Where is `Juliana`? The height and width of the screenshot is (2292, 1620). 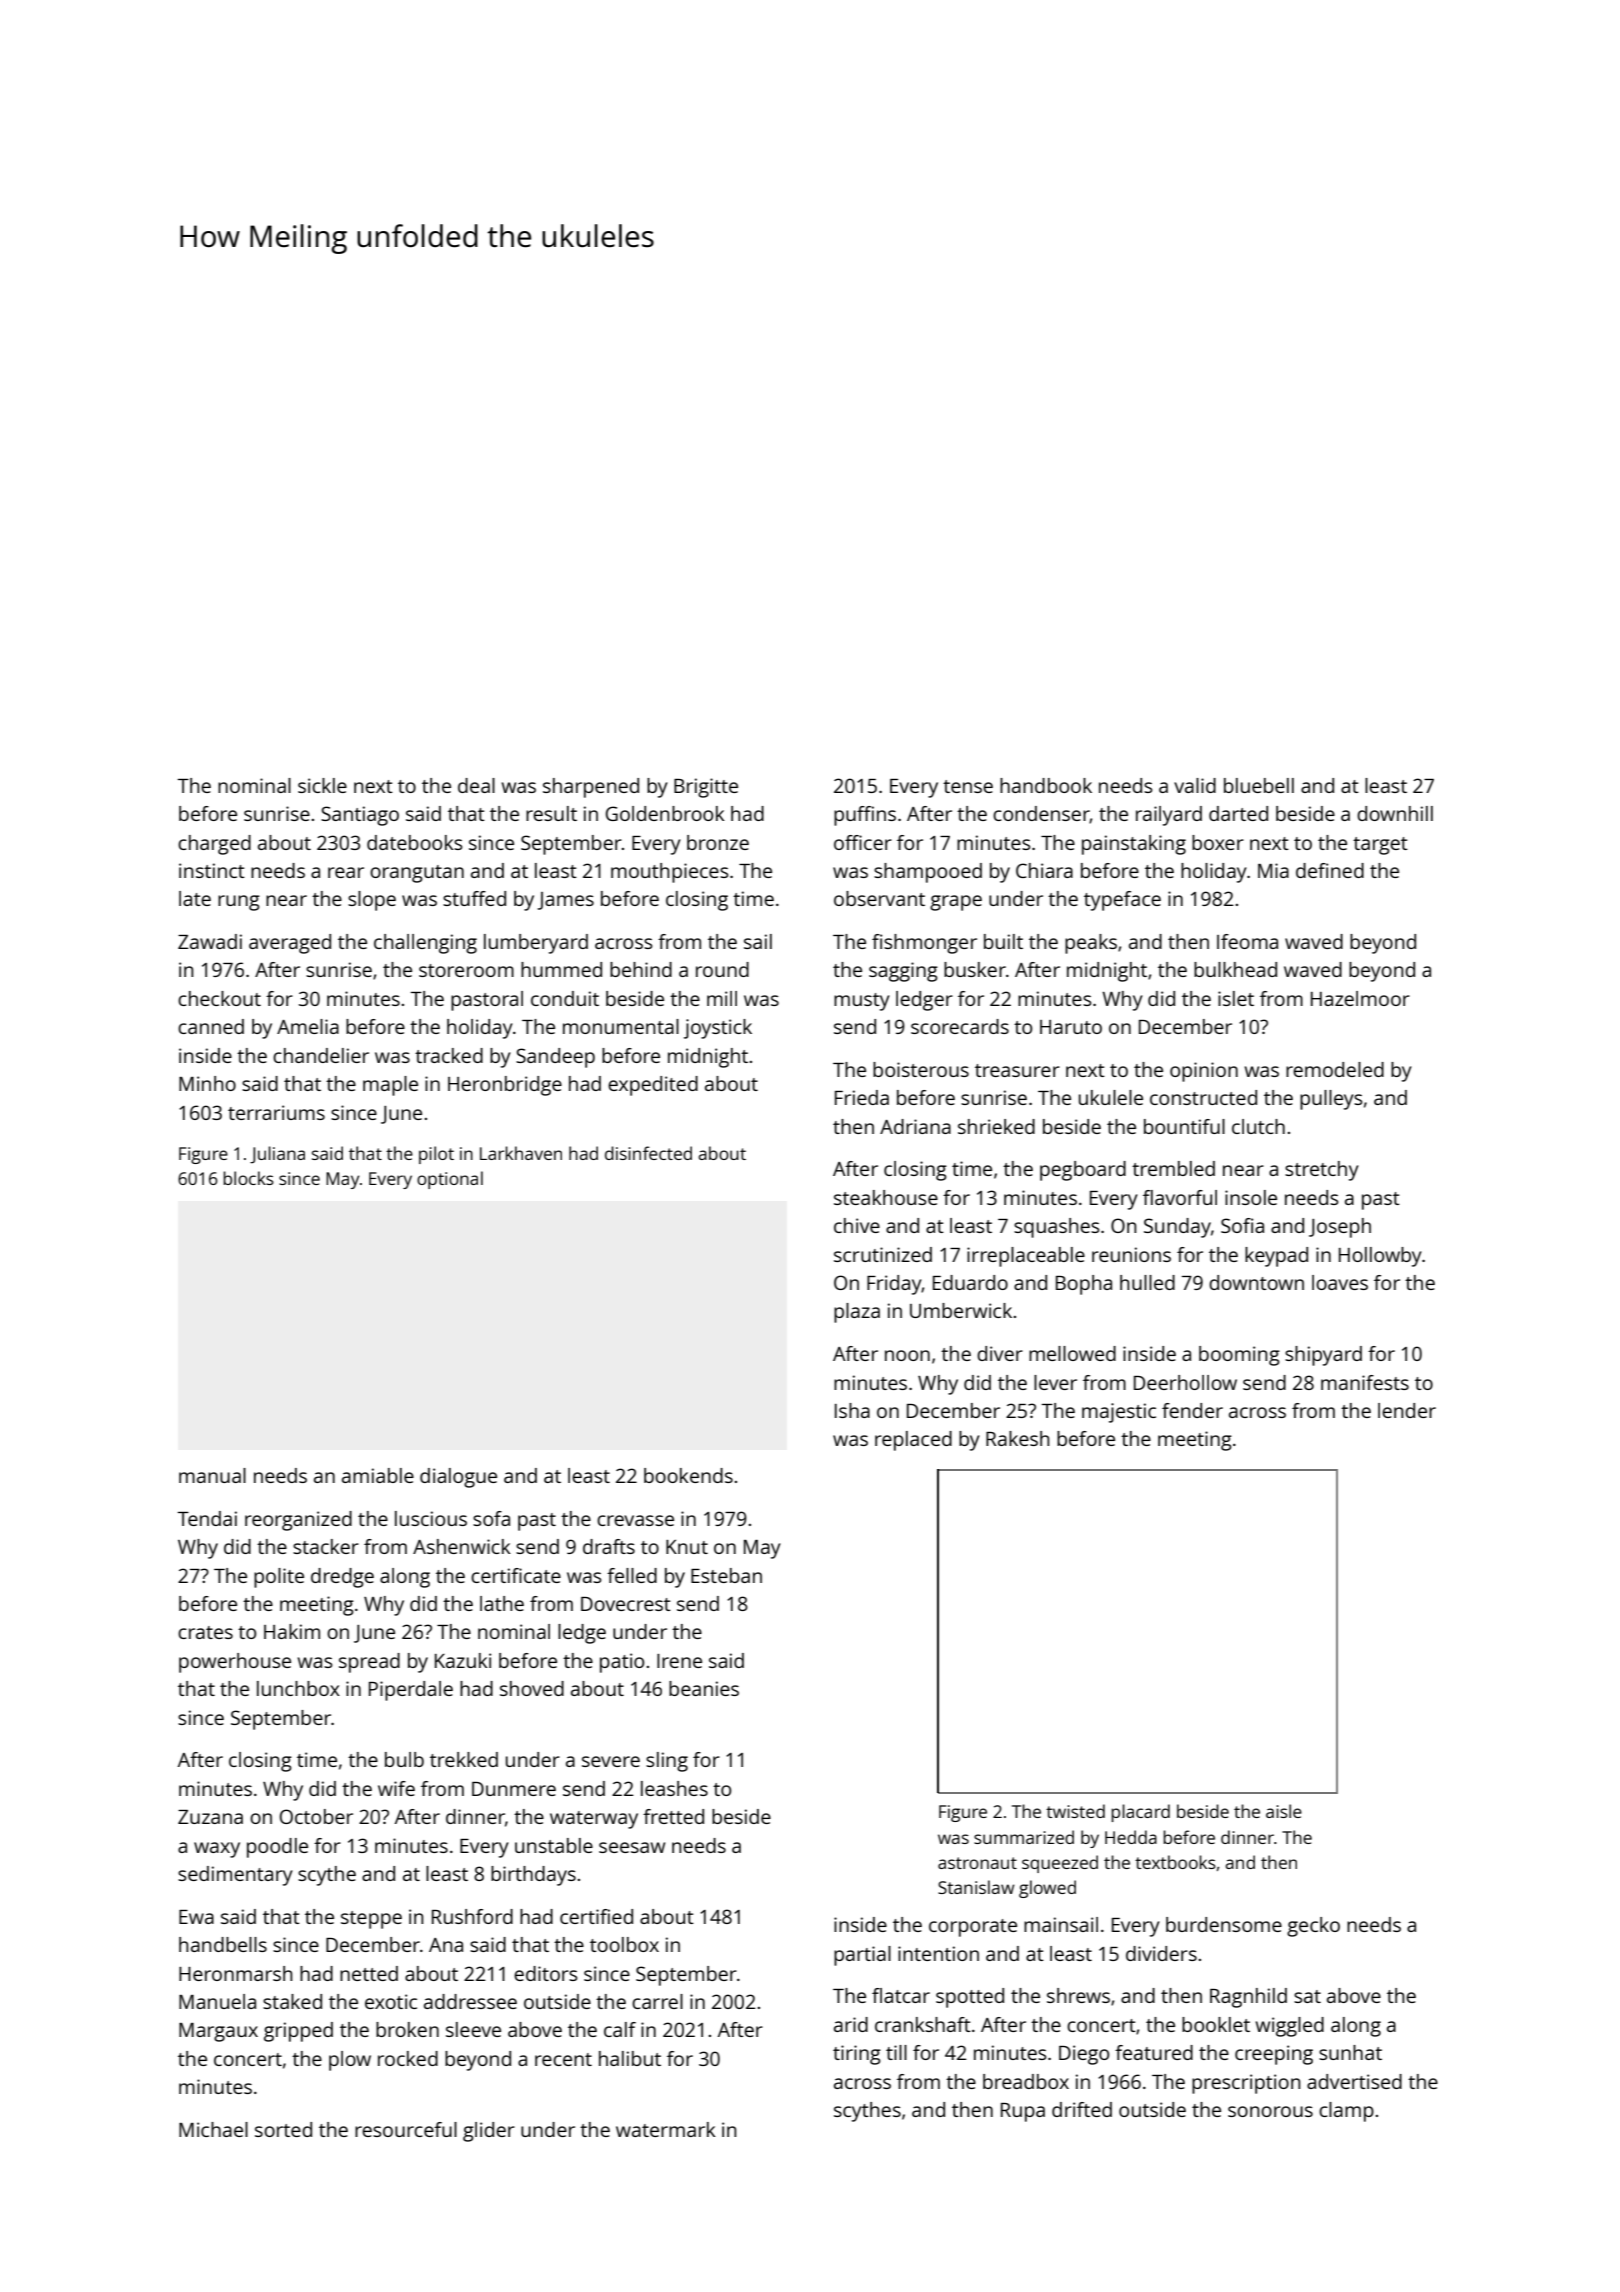 Juliana is located at coordinates (277, 1155).
